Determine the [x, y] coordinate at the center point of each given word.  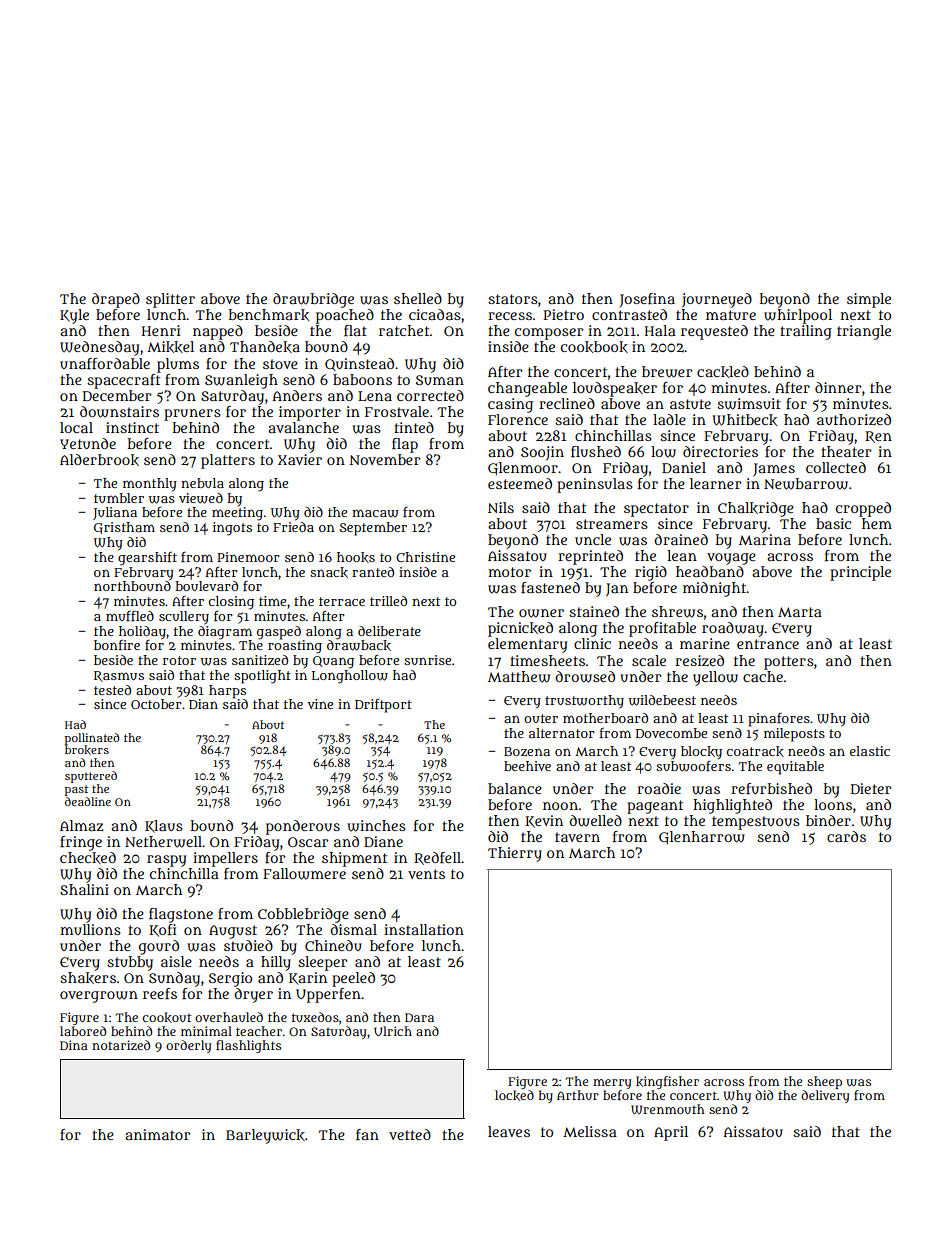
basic [833, 523]
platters [228, 461]
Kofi [163, 930]
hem [877, 523]
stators [513, 299]
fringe [81, 843]
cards [846, 836]
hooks [356, 557]
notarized [121, 1045]
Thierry [515, 854]
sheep [824, 1082]
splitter [170, 300]
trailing [806, 332]
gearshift [147, 559]
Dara [419, 1017]
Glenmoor [523, 469]
